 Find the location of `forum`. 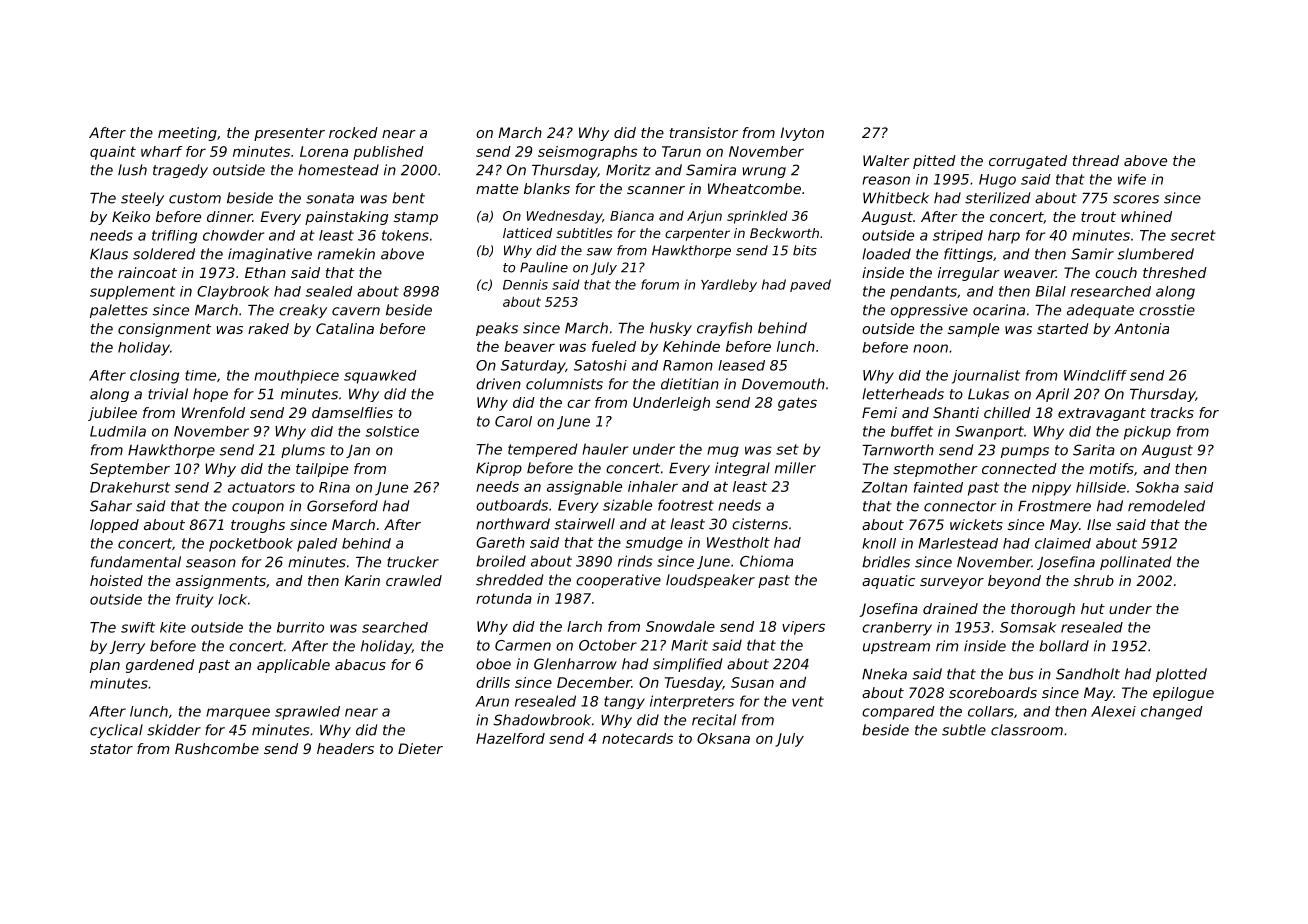

forum is located at coordinates (660, 284).
